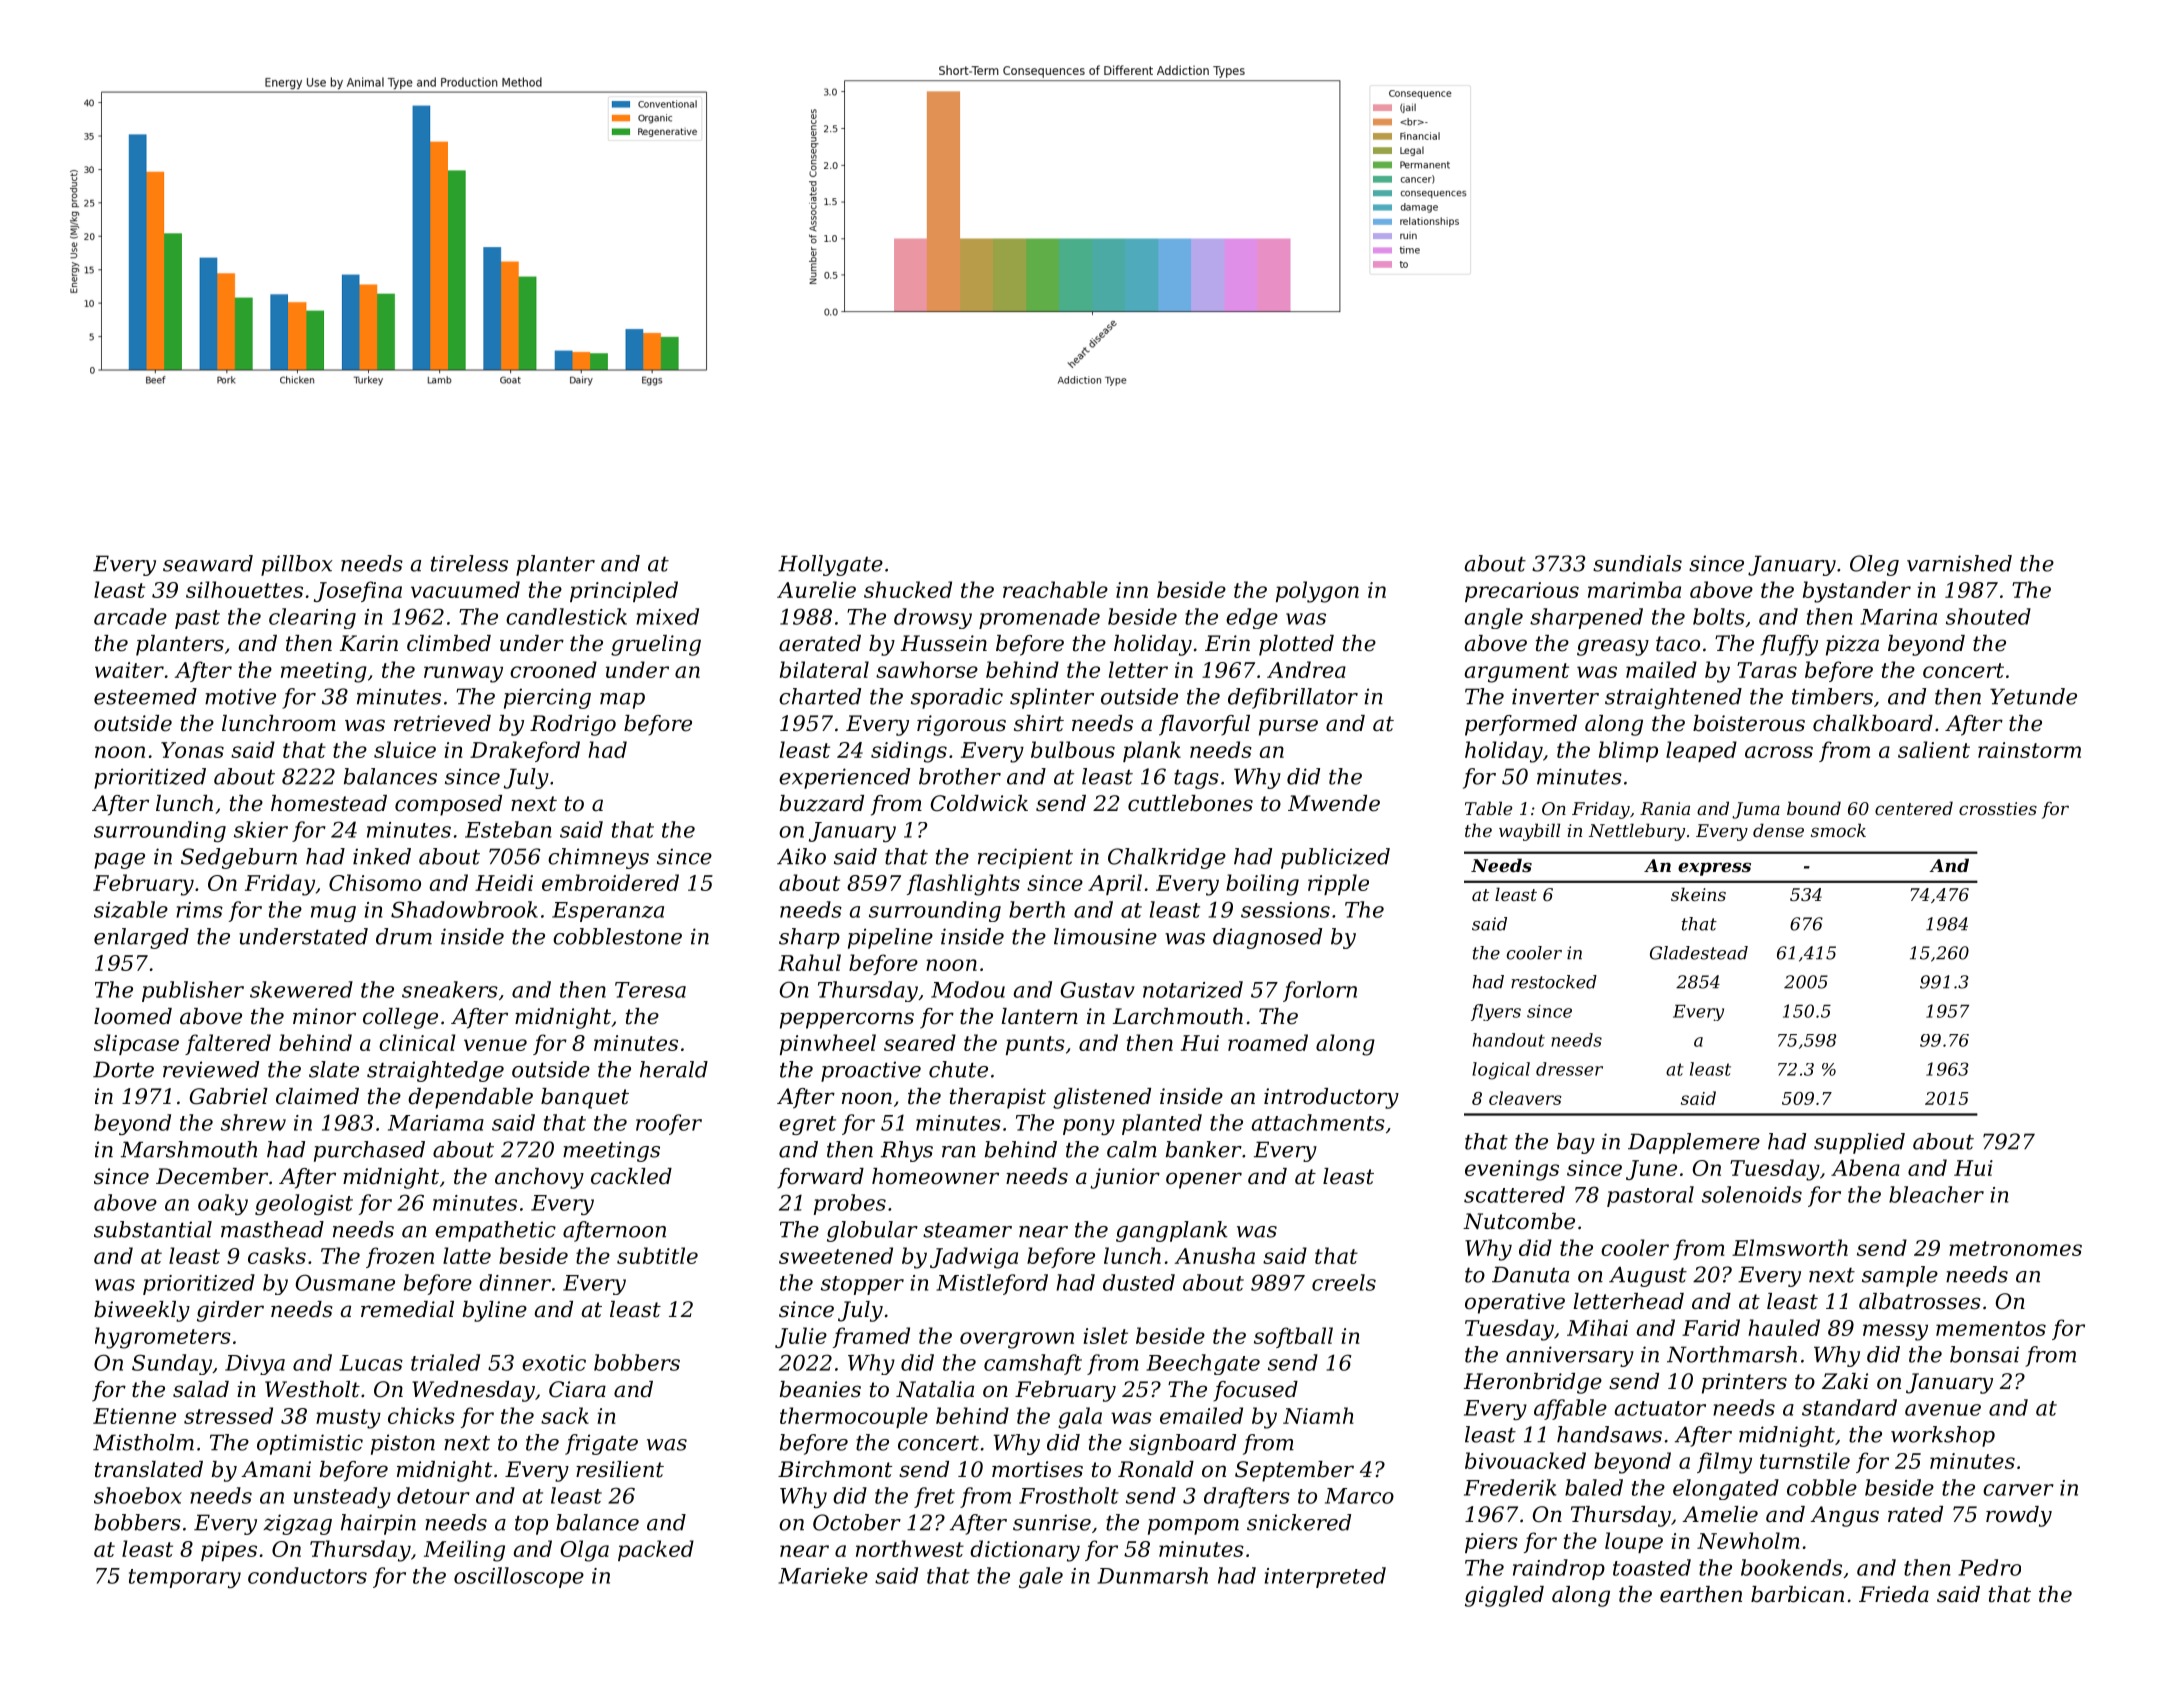 This document has height=1683, width=2178. Describe the element at coordinates (1989, 1567) in the document. I see `Pedro` at that location.
